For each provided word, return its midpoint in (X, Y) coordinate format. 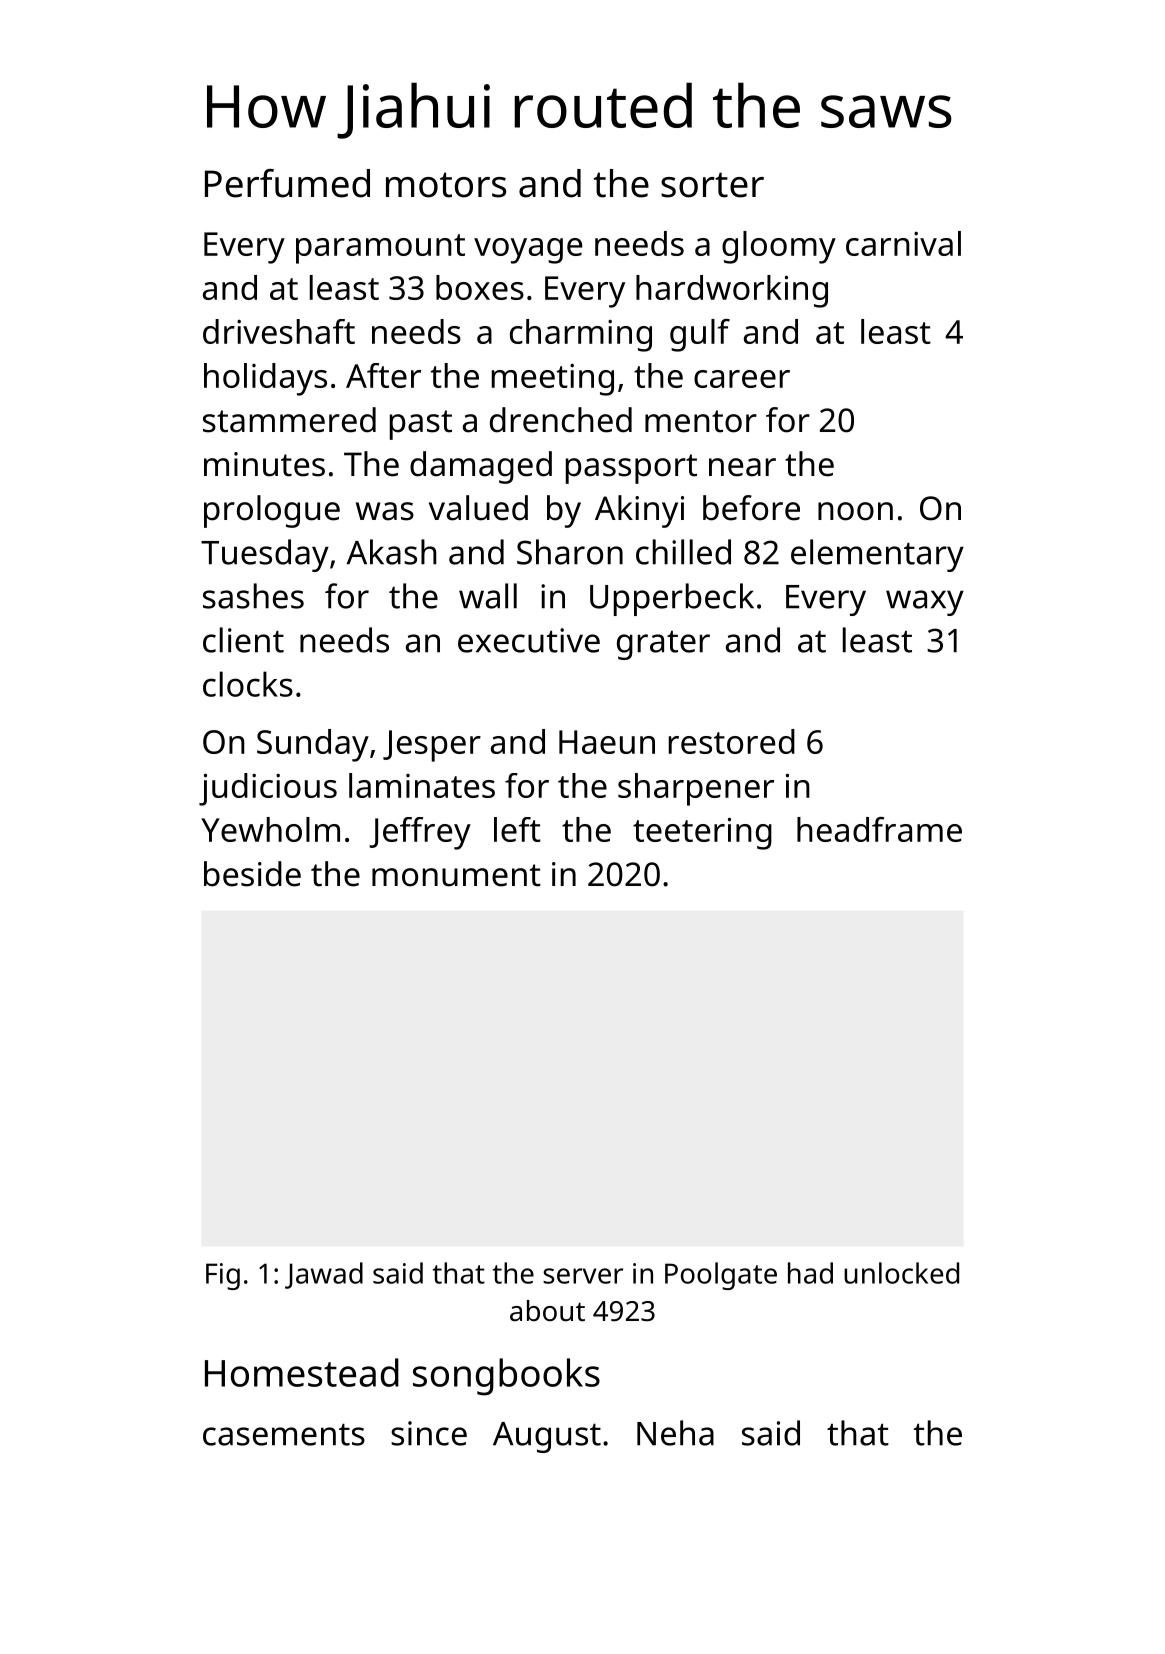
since (429, 1433)
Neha (675, 1433)
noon (855, 511)
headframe (879, 829)
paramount (380, 249)
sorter (712, 185)
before (751, 508)
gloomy (779, 247)
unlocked (901, 1273)
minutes (264, 464)
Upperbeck (672, 599)
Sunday (313, 745)
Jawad (324, 1275)
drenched (561, 420)
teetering (702, 833)
